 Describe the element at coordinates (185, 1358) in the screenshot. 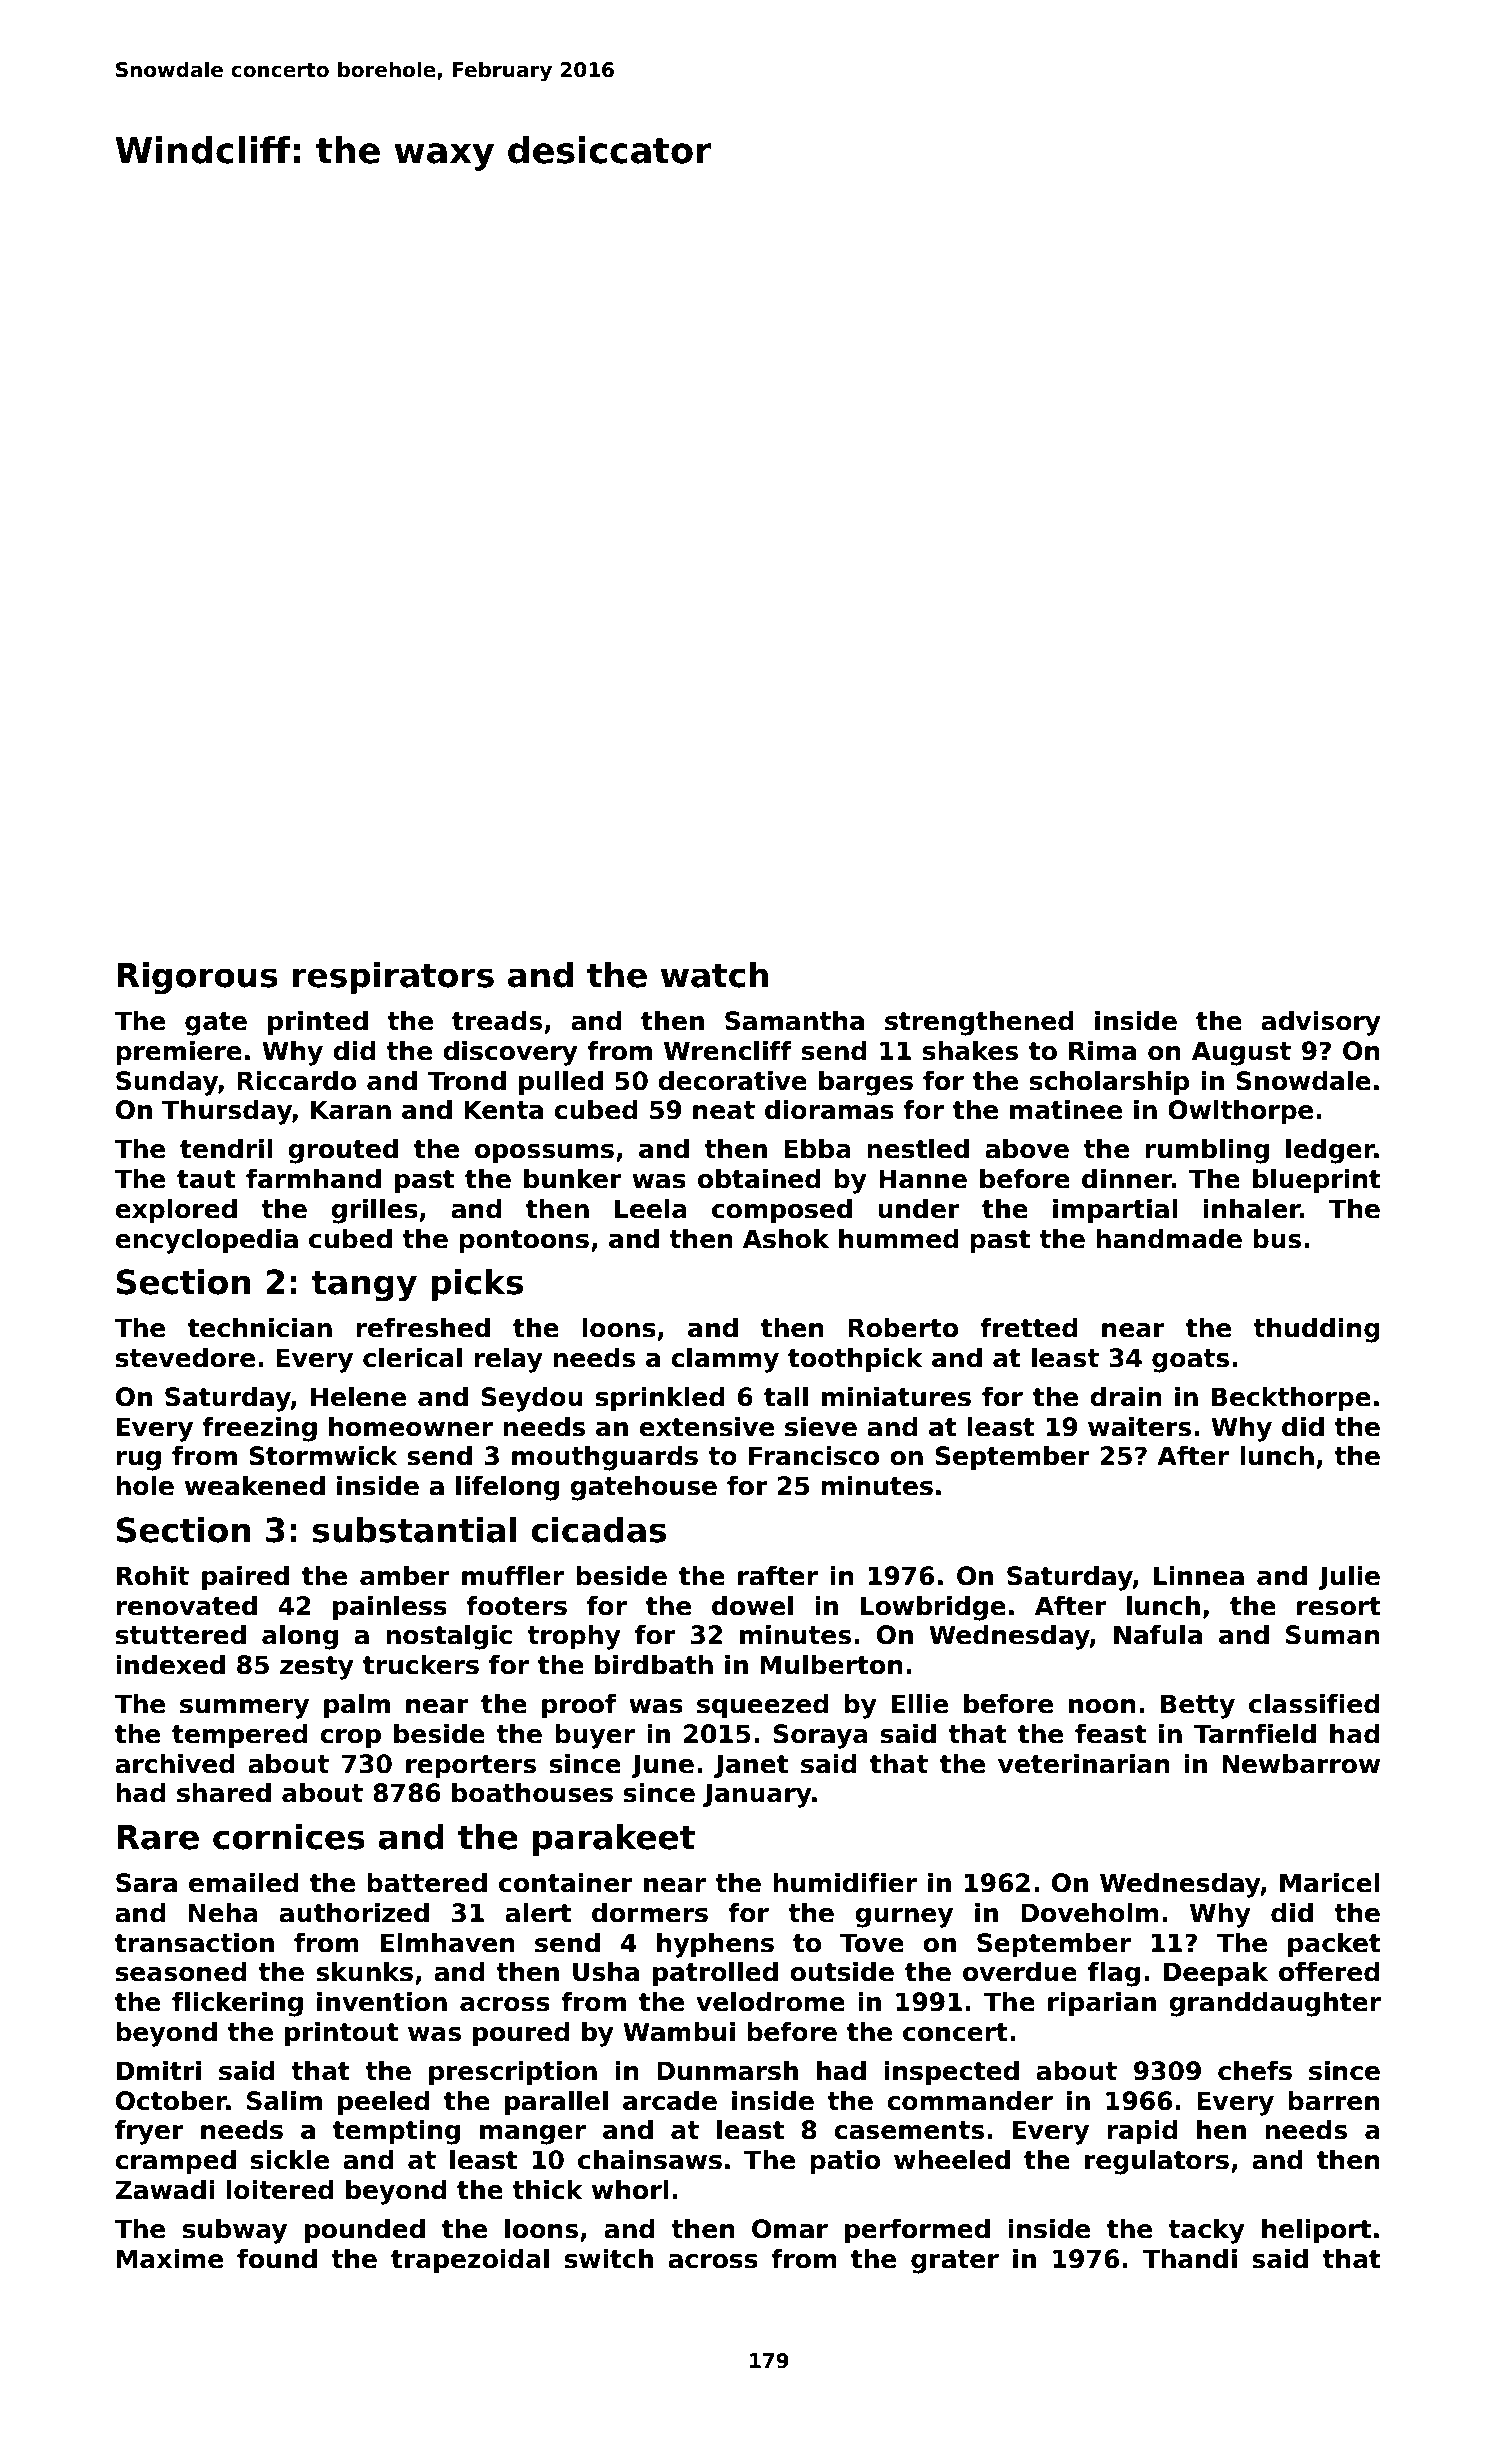

I see `stevedore` at that location.
